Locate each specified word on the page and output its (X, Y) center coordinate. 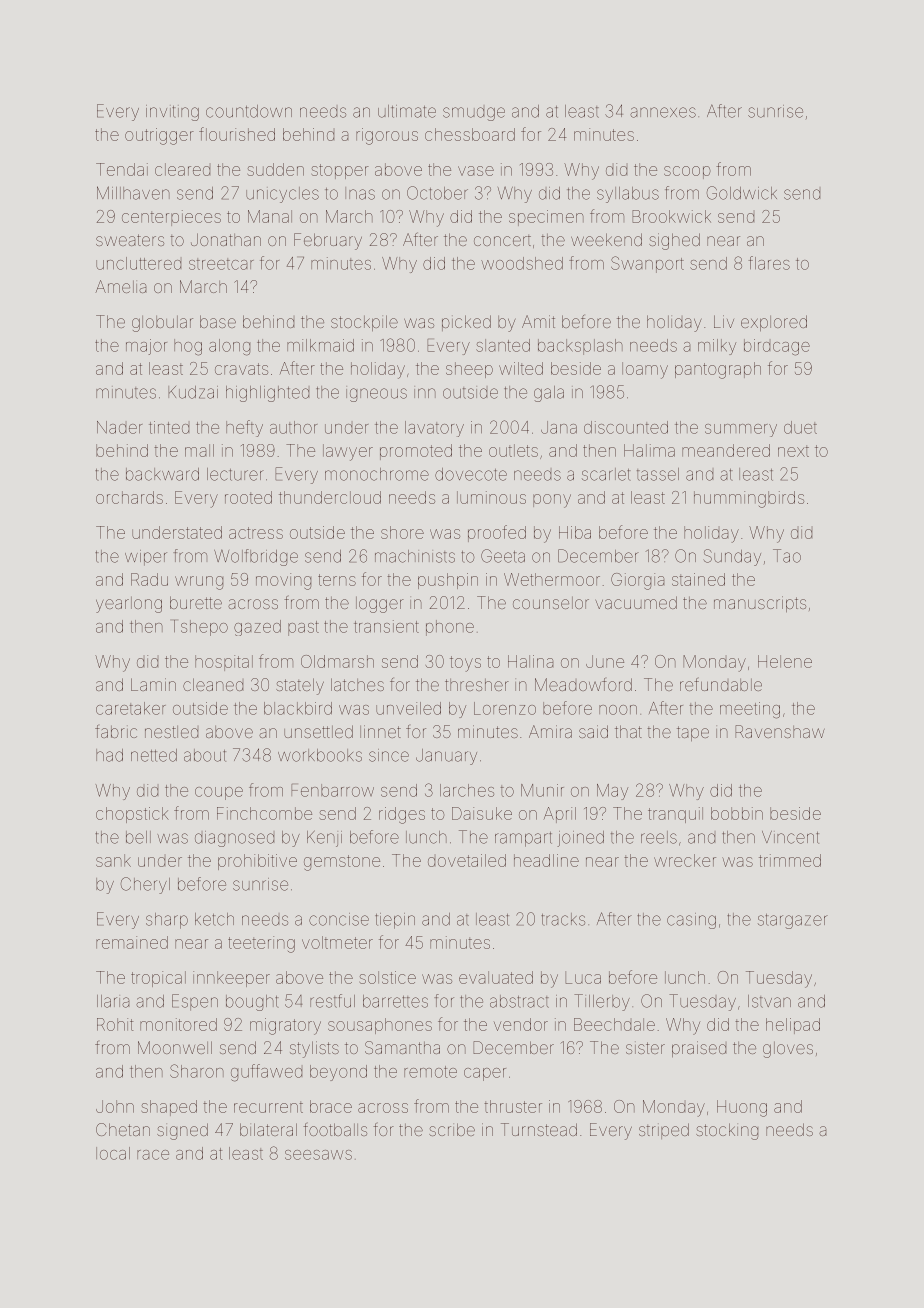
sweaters (130, 240)
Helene (785, 661)
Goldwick (742, 193)
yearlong (129, 605)
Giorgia (637, 581)
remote (430, 1072)
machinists (415, 556)
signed (182, 1131)
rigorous (387, 136)
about (205, 755)
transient (386, 626)
